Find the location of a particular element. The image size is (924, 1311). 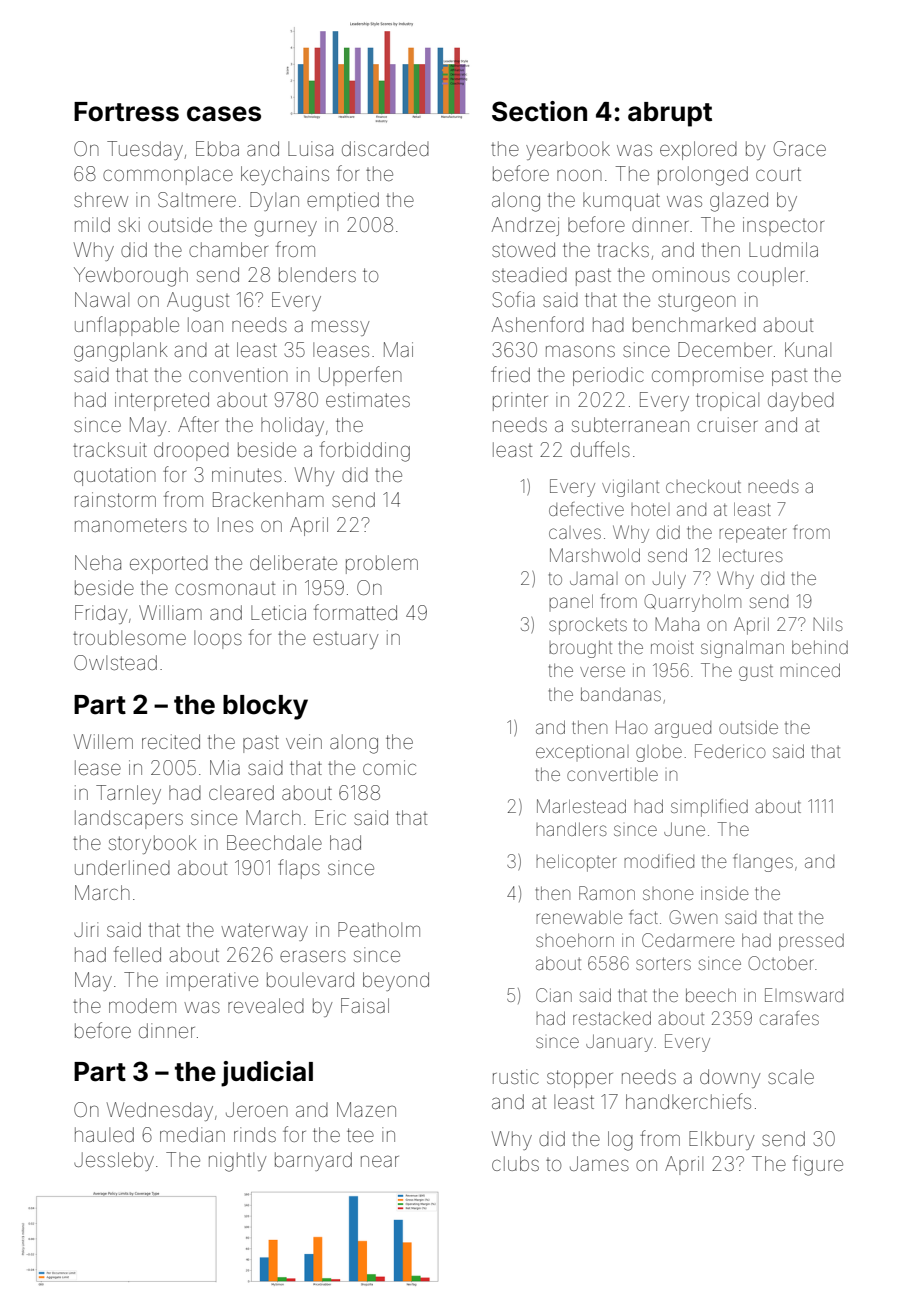

inside is located at coordinates (725, 893).
